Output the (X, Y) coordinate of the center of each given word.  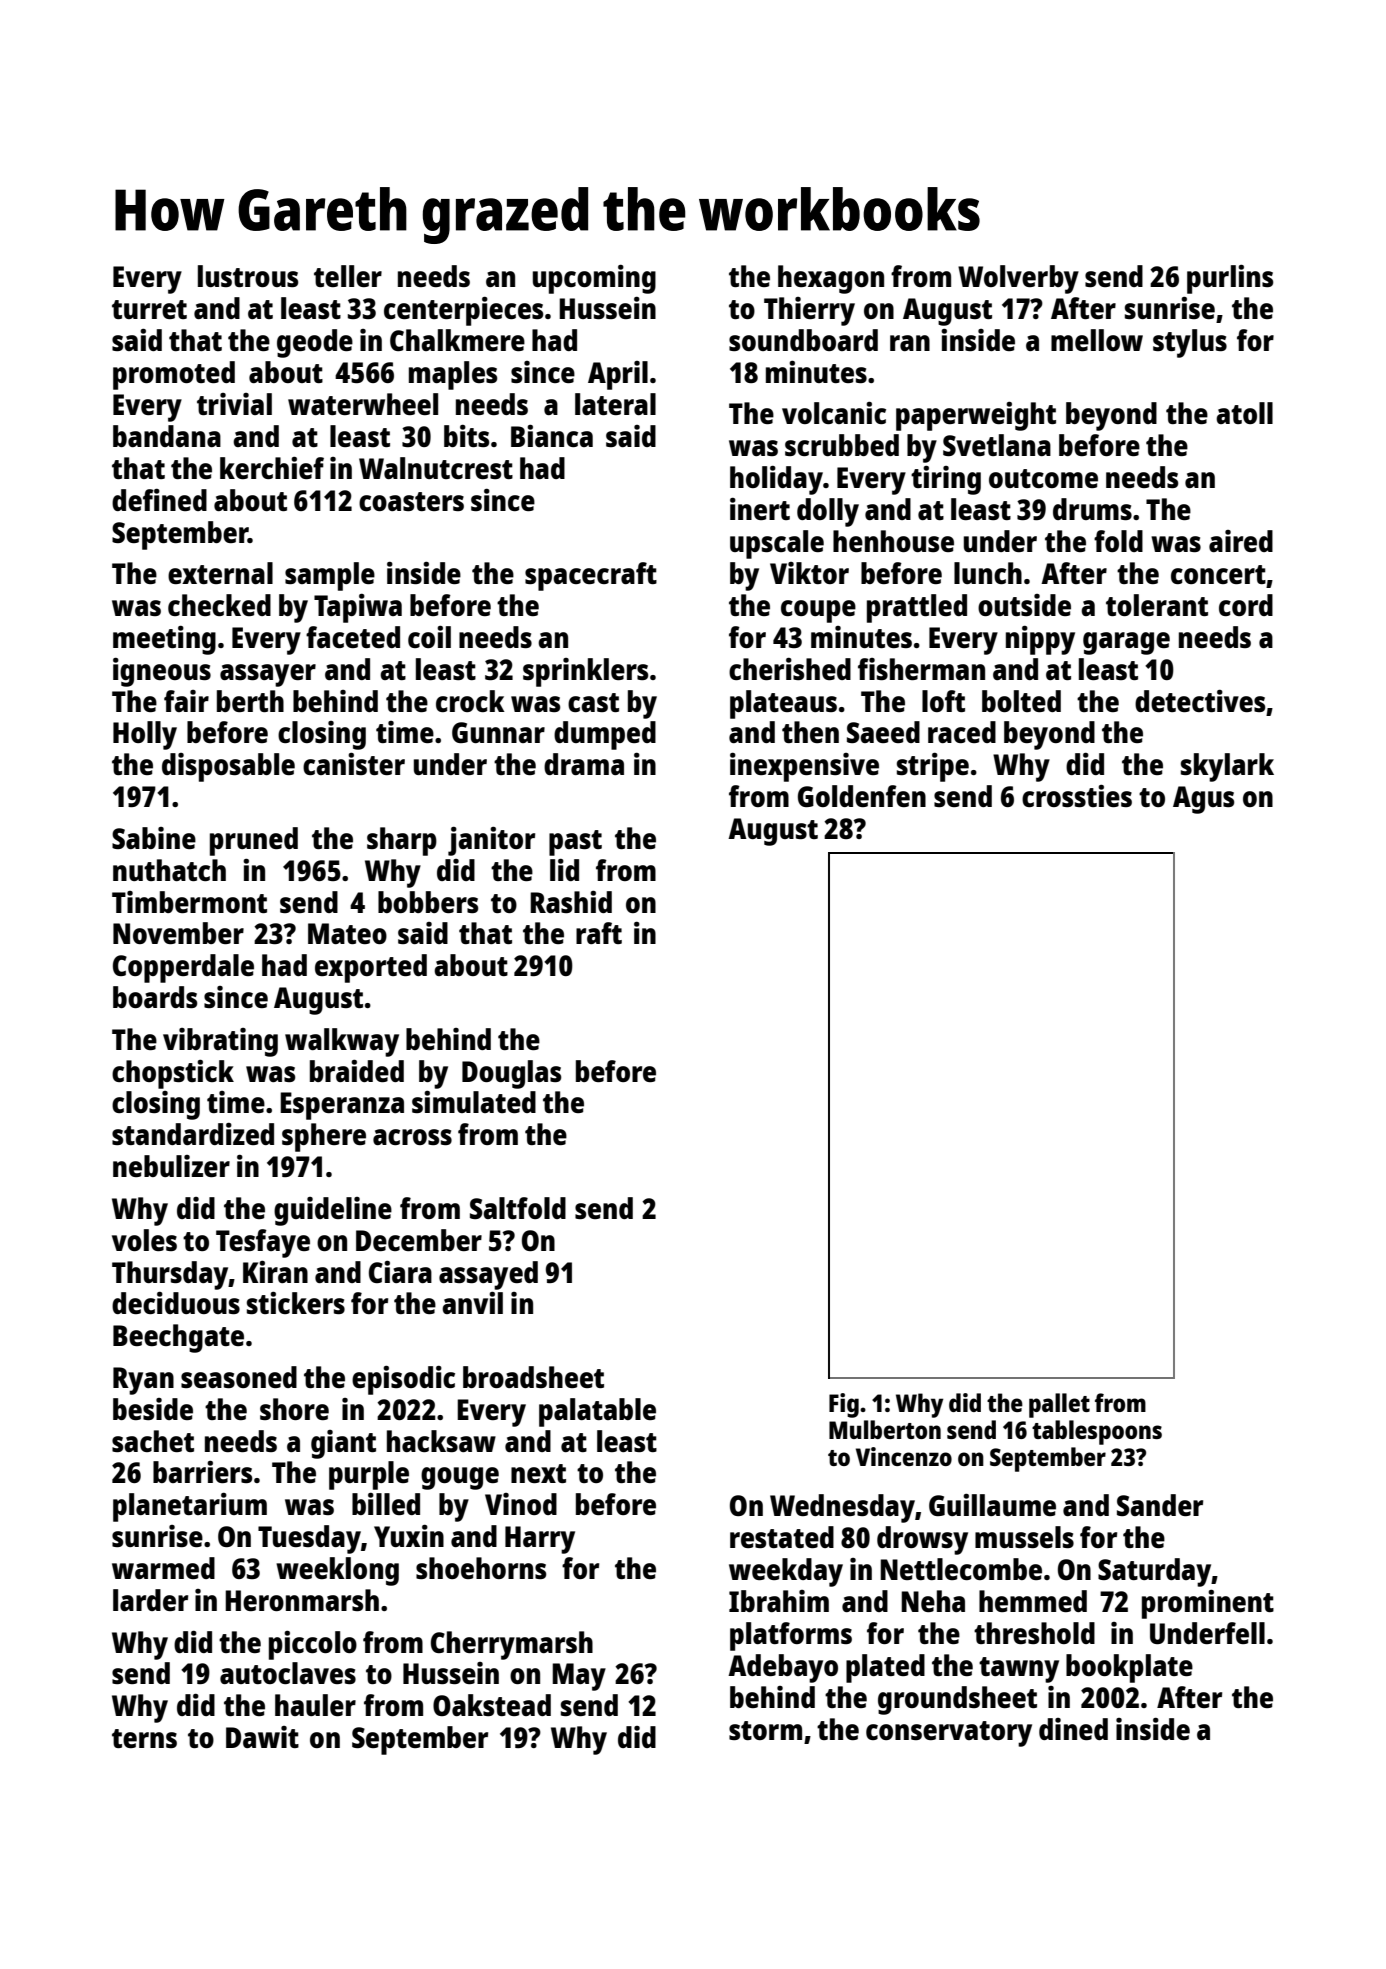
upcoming (594, 279)
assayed (488, 1275)
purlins (1230, 279)
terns (144, 1738)
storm (765, 1730)
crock (470, 701)
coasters (411, 501)
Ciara (400, 1272)
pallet (1059, 1405)
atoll (1244, 413)
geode (315, 343)
